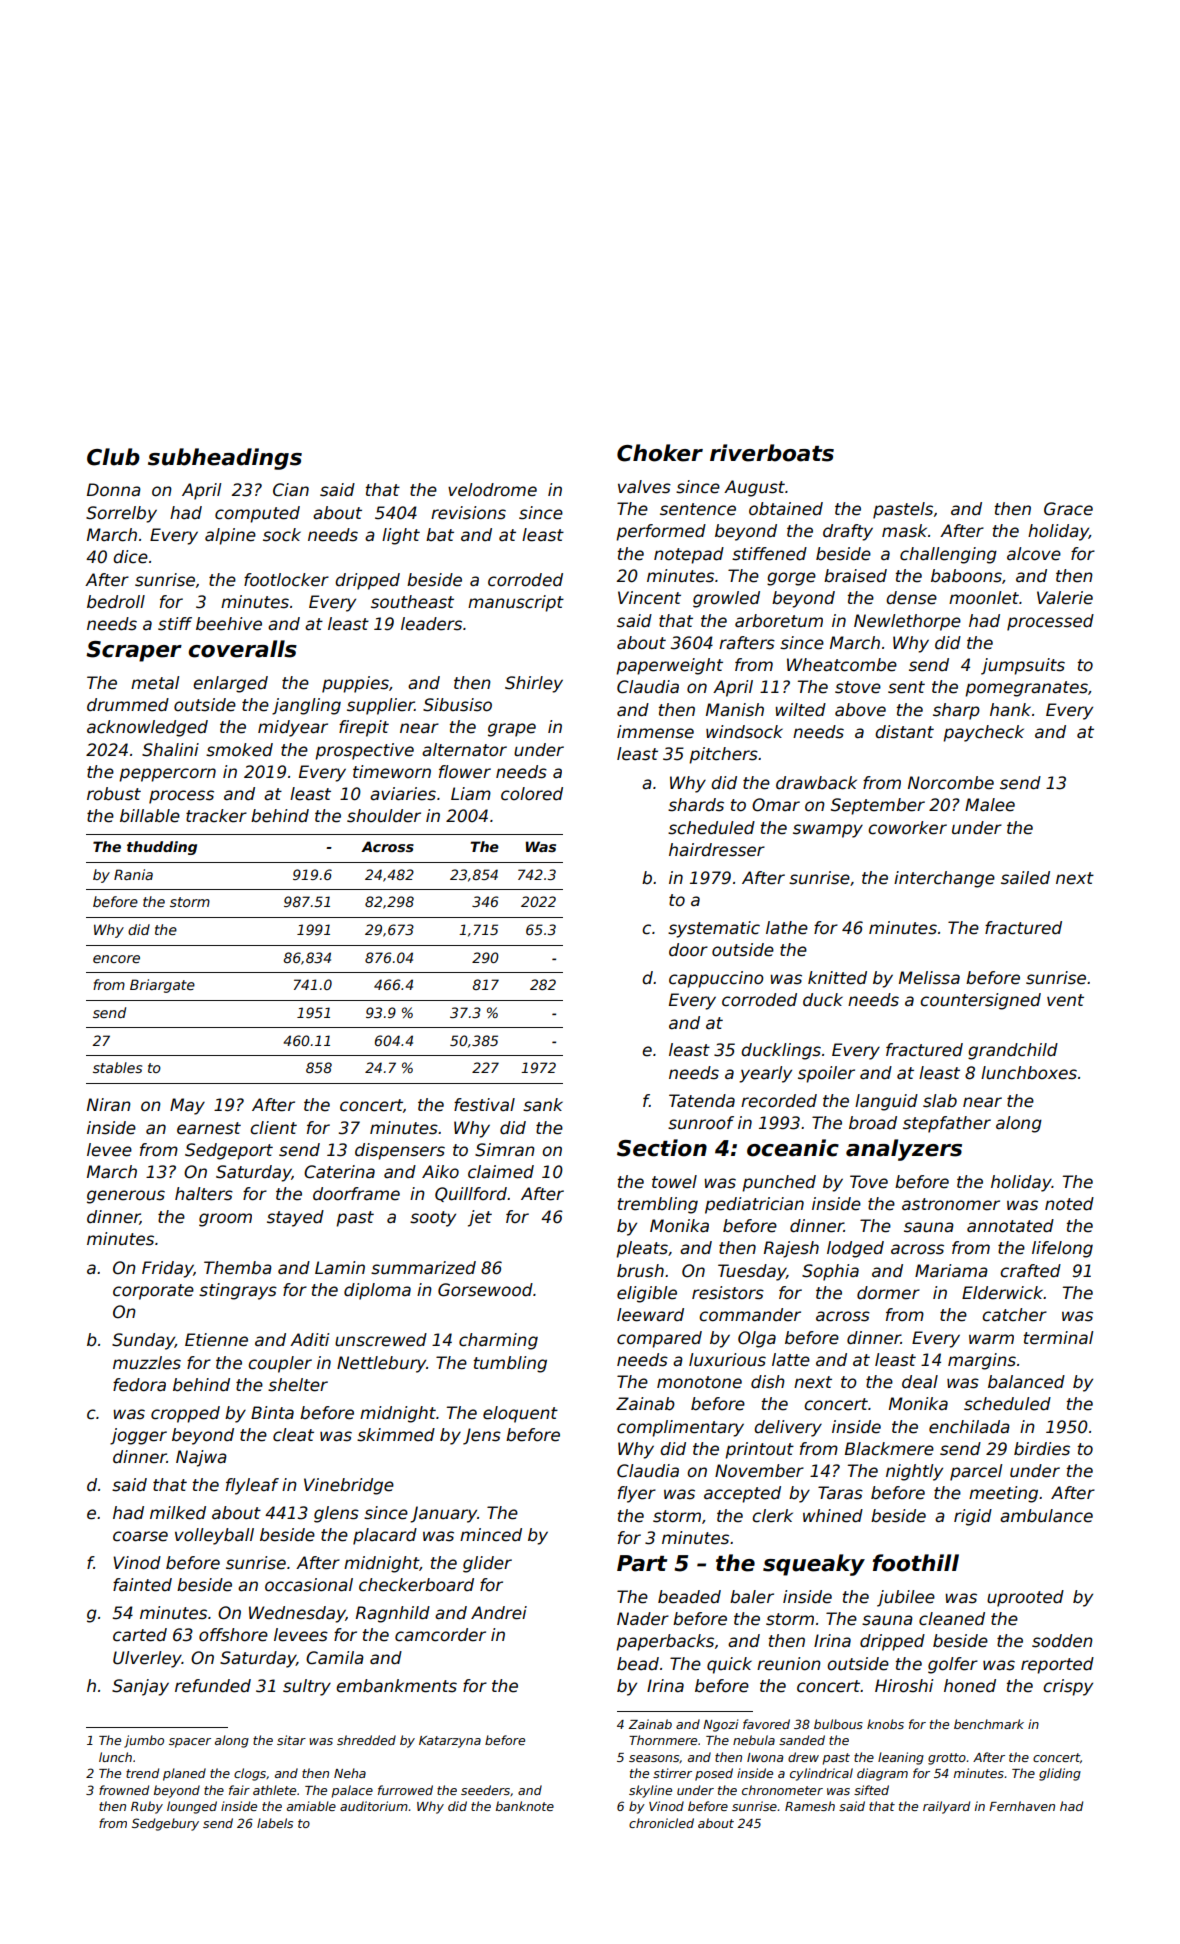 Image resolution: width=1180 pixels, height=1944 pixels. I want to click on flyer, so click(637, 1494).
